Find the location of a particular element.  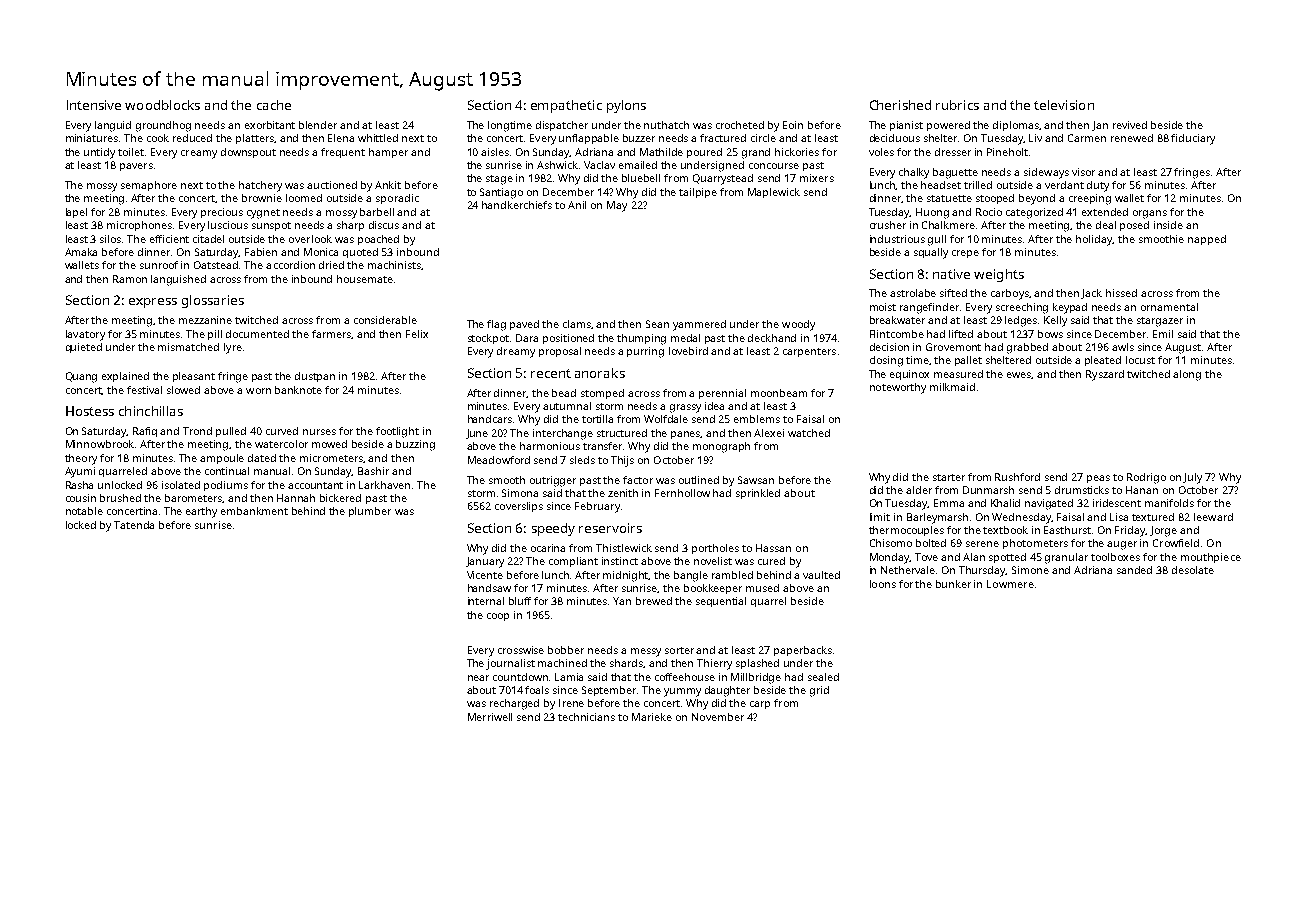

curved is located at coordinates (282, 431).
